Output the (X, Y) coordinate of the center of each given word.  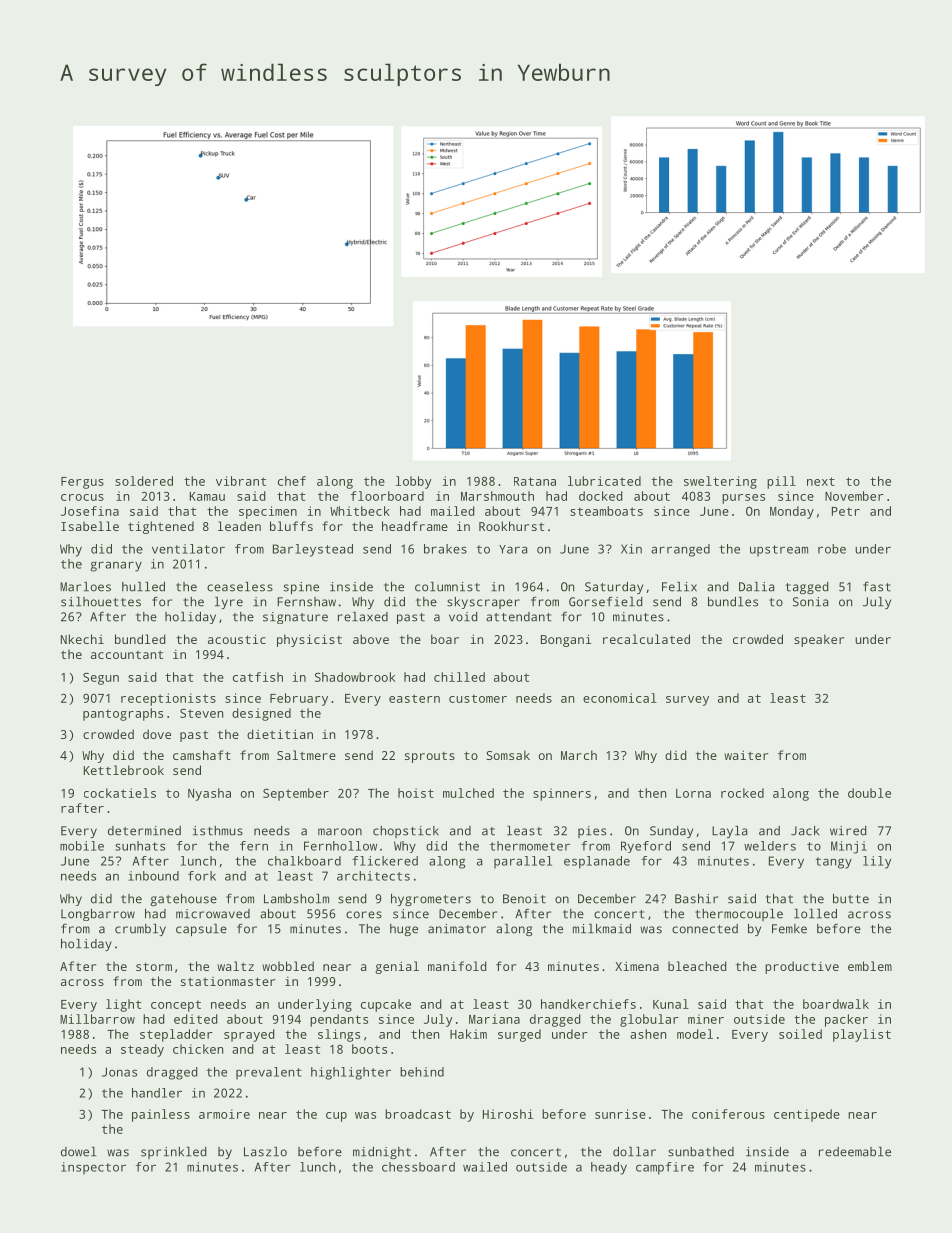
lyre (229, 603)
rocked (742, 793)
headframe (415, 526)
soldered (144, 481)
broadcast (418, 1114)
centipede (807, 1115)
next (821, 481)
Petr (846, 511)
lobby (414, 482)
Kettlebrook (124, 770)
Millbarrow (97, 1019)
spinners (562, 794)
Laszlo (265, 1152)
